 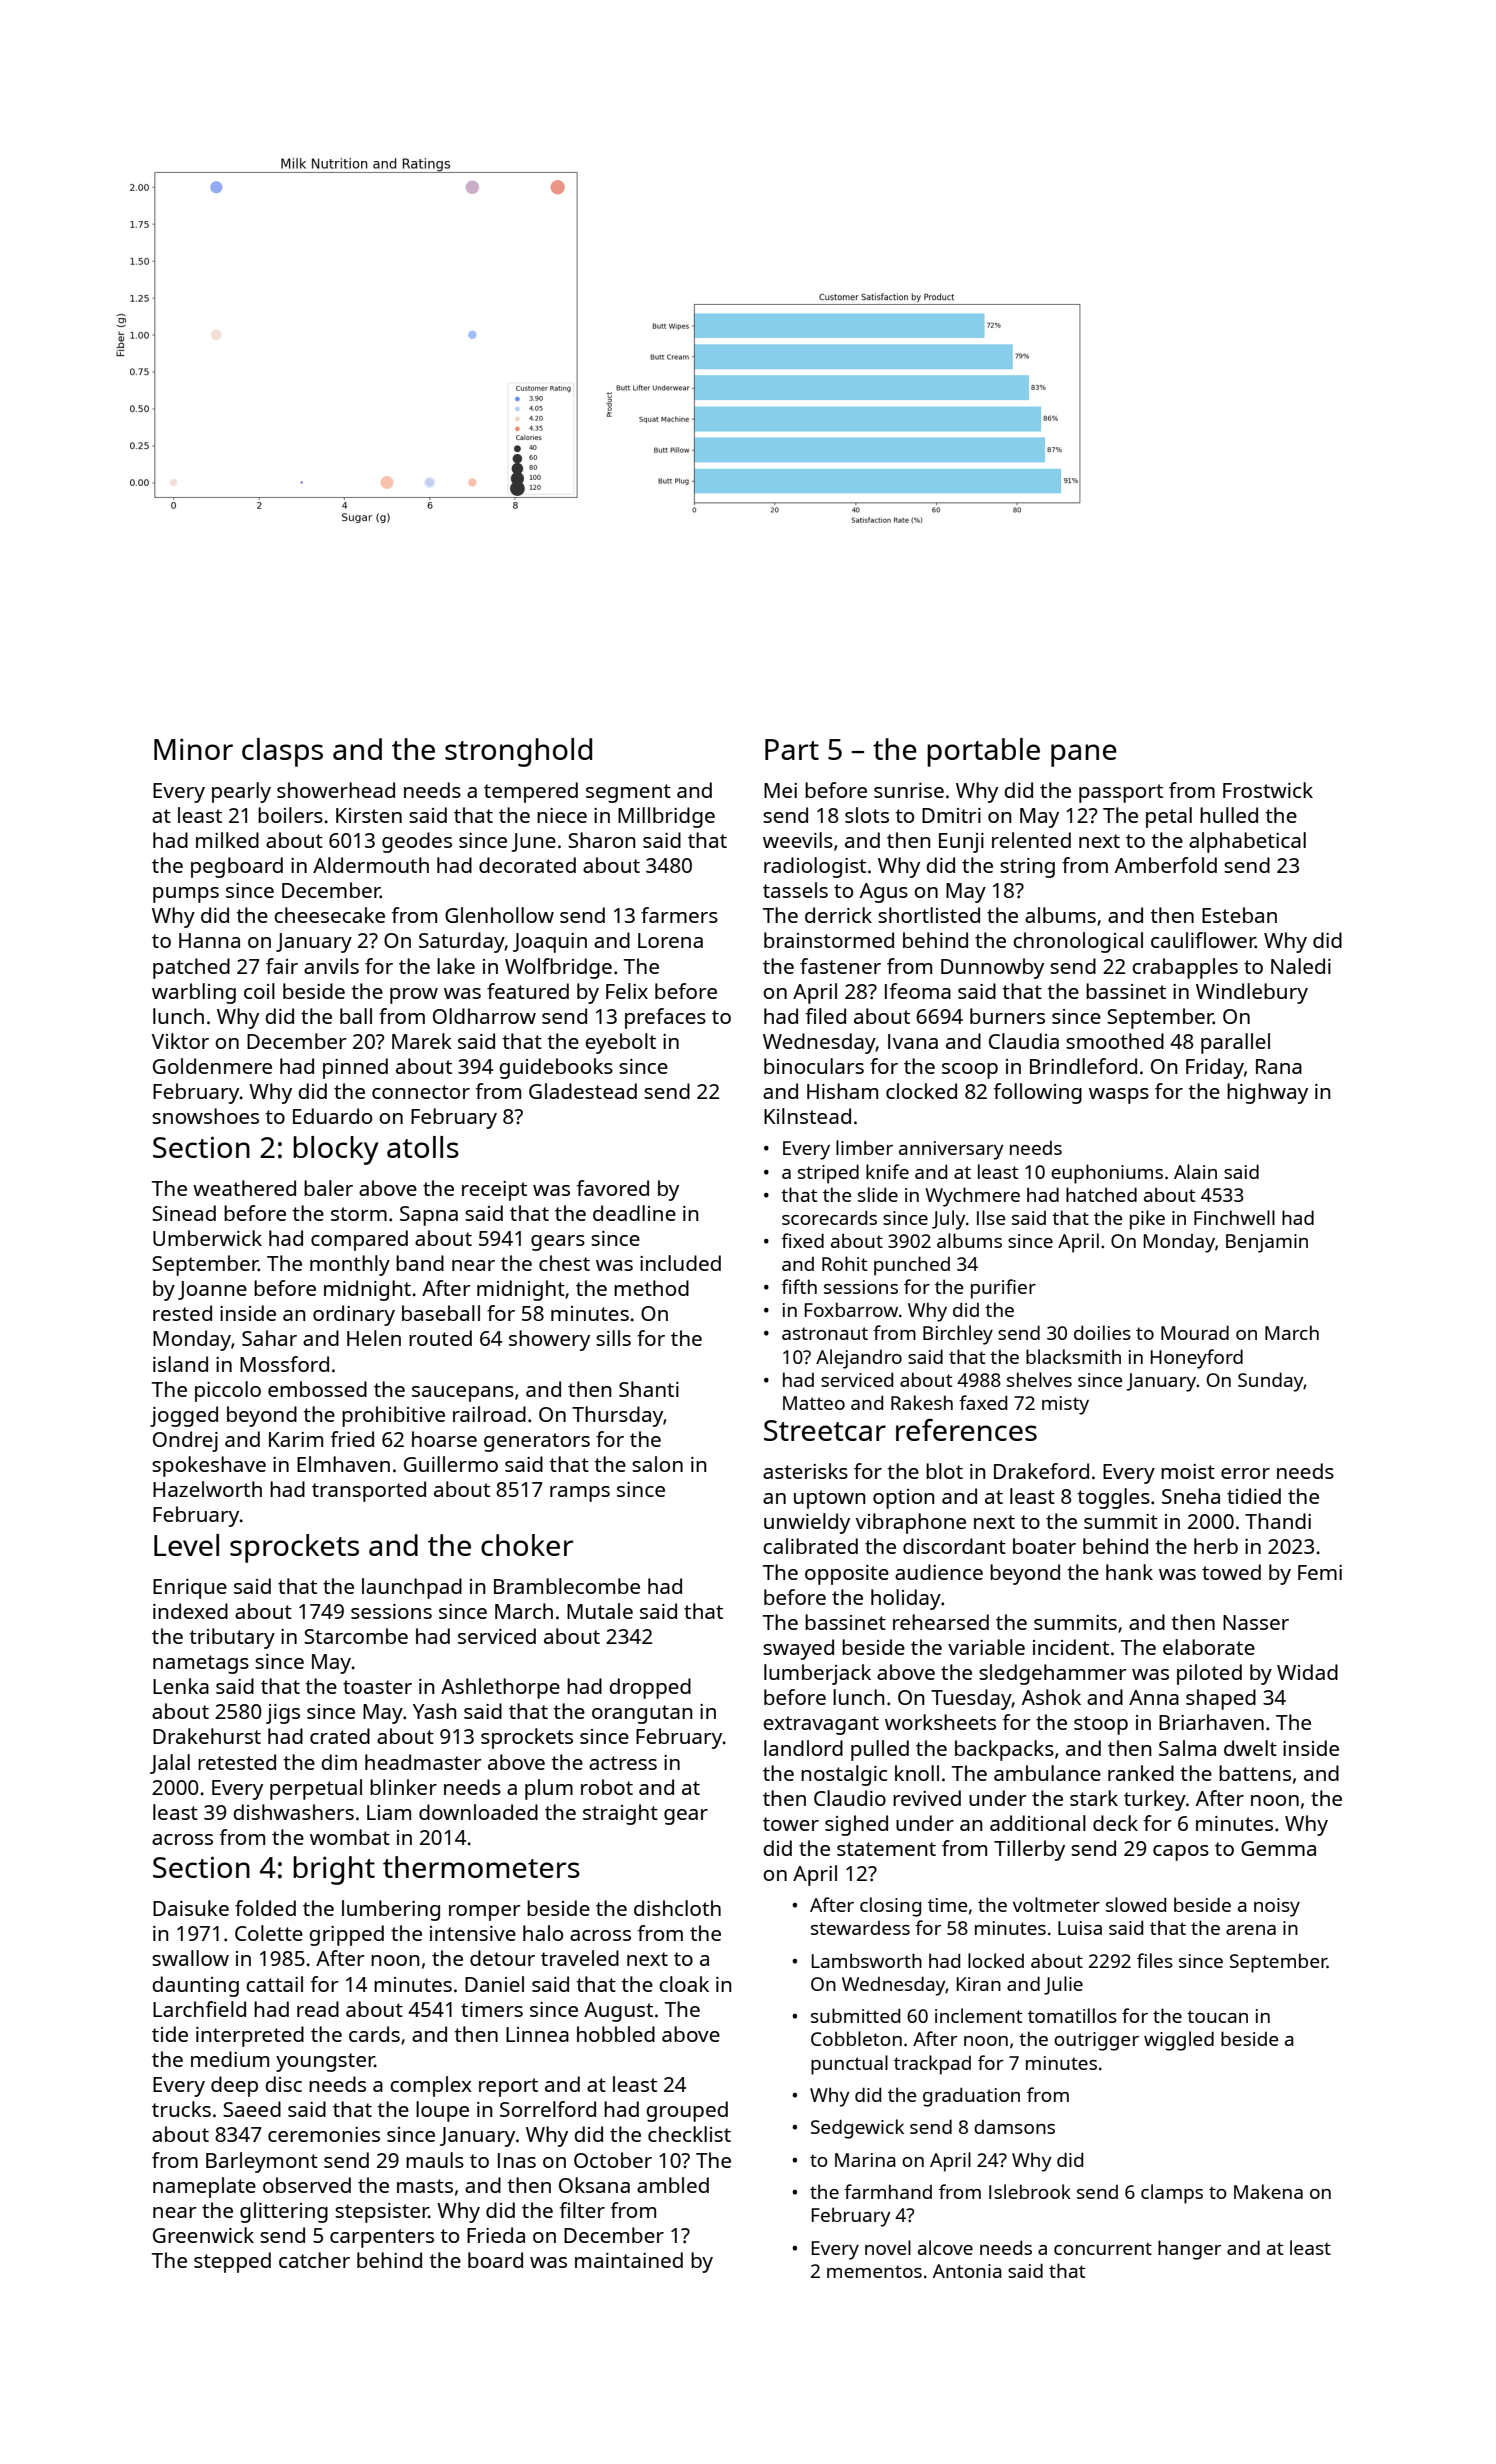 What do you see at coordinates (673, 2185) in the screenshot?
I see `ambled` at bounding box center [673, 2185].
